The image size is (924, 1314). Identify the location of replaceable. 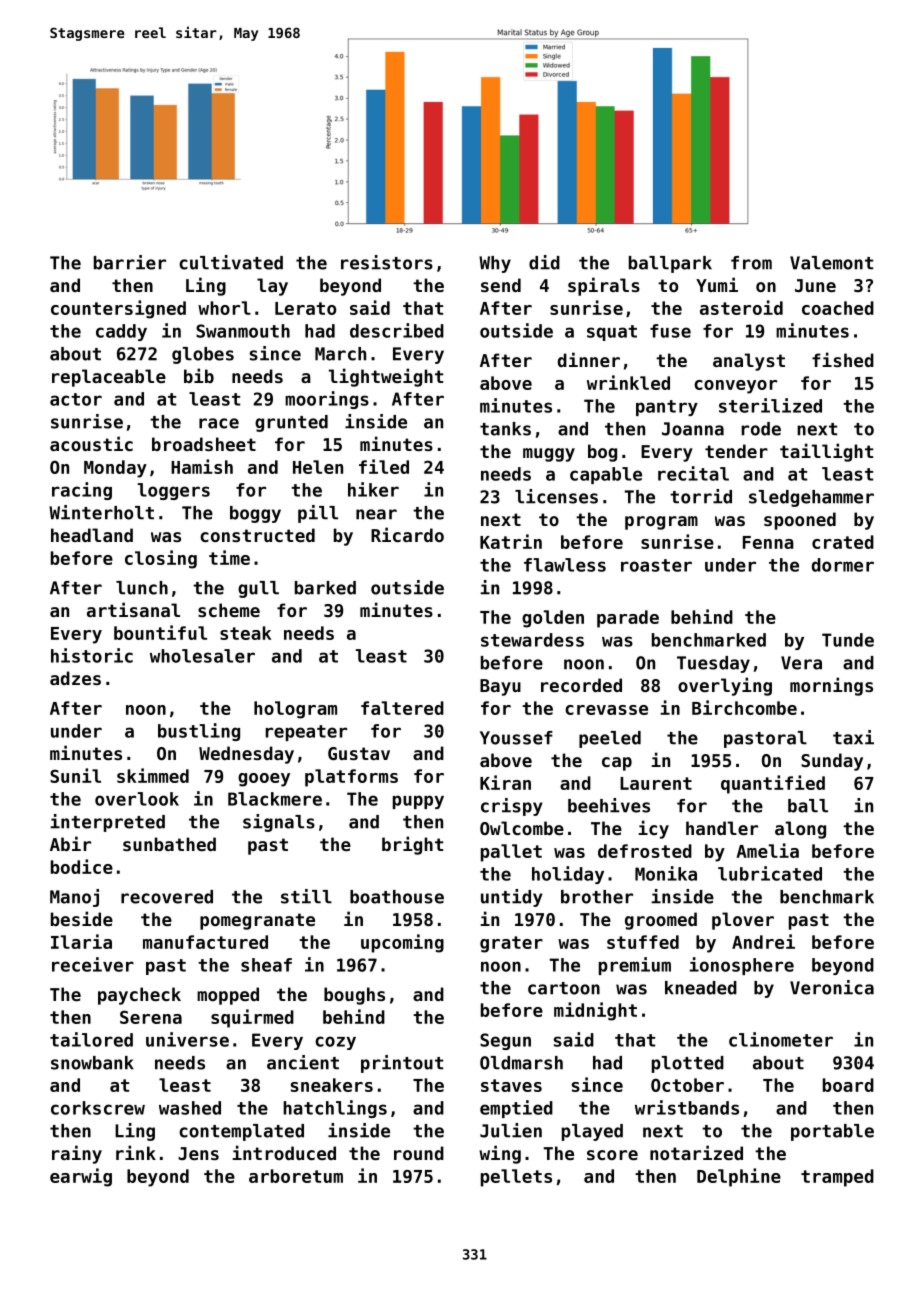
(109, 378).
